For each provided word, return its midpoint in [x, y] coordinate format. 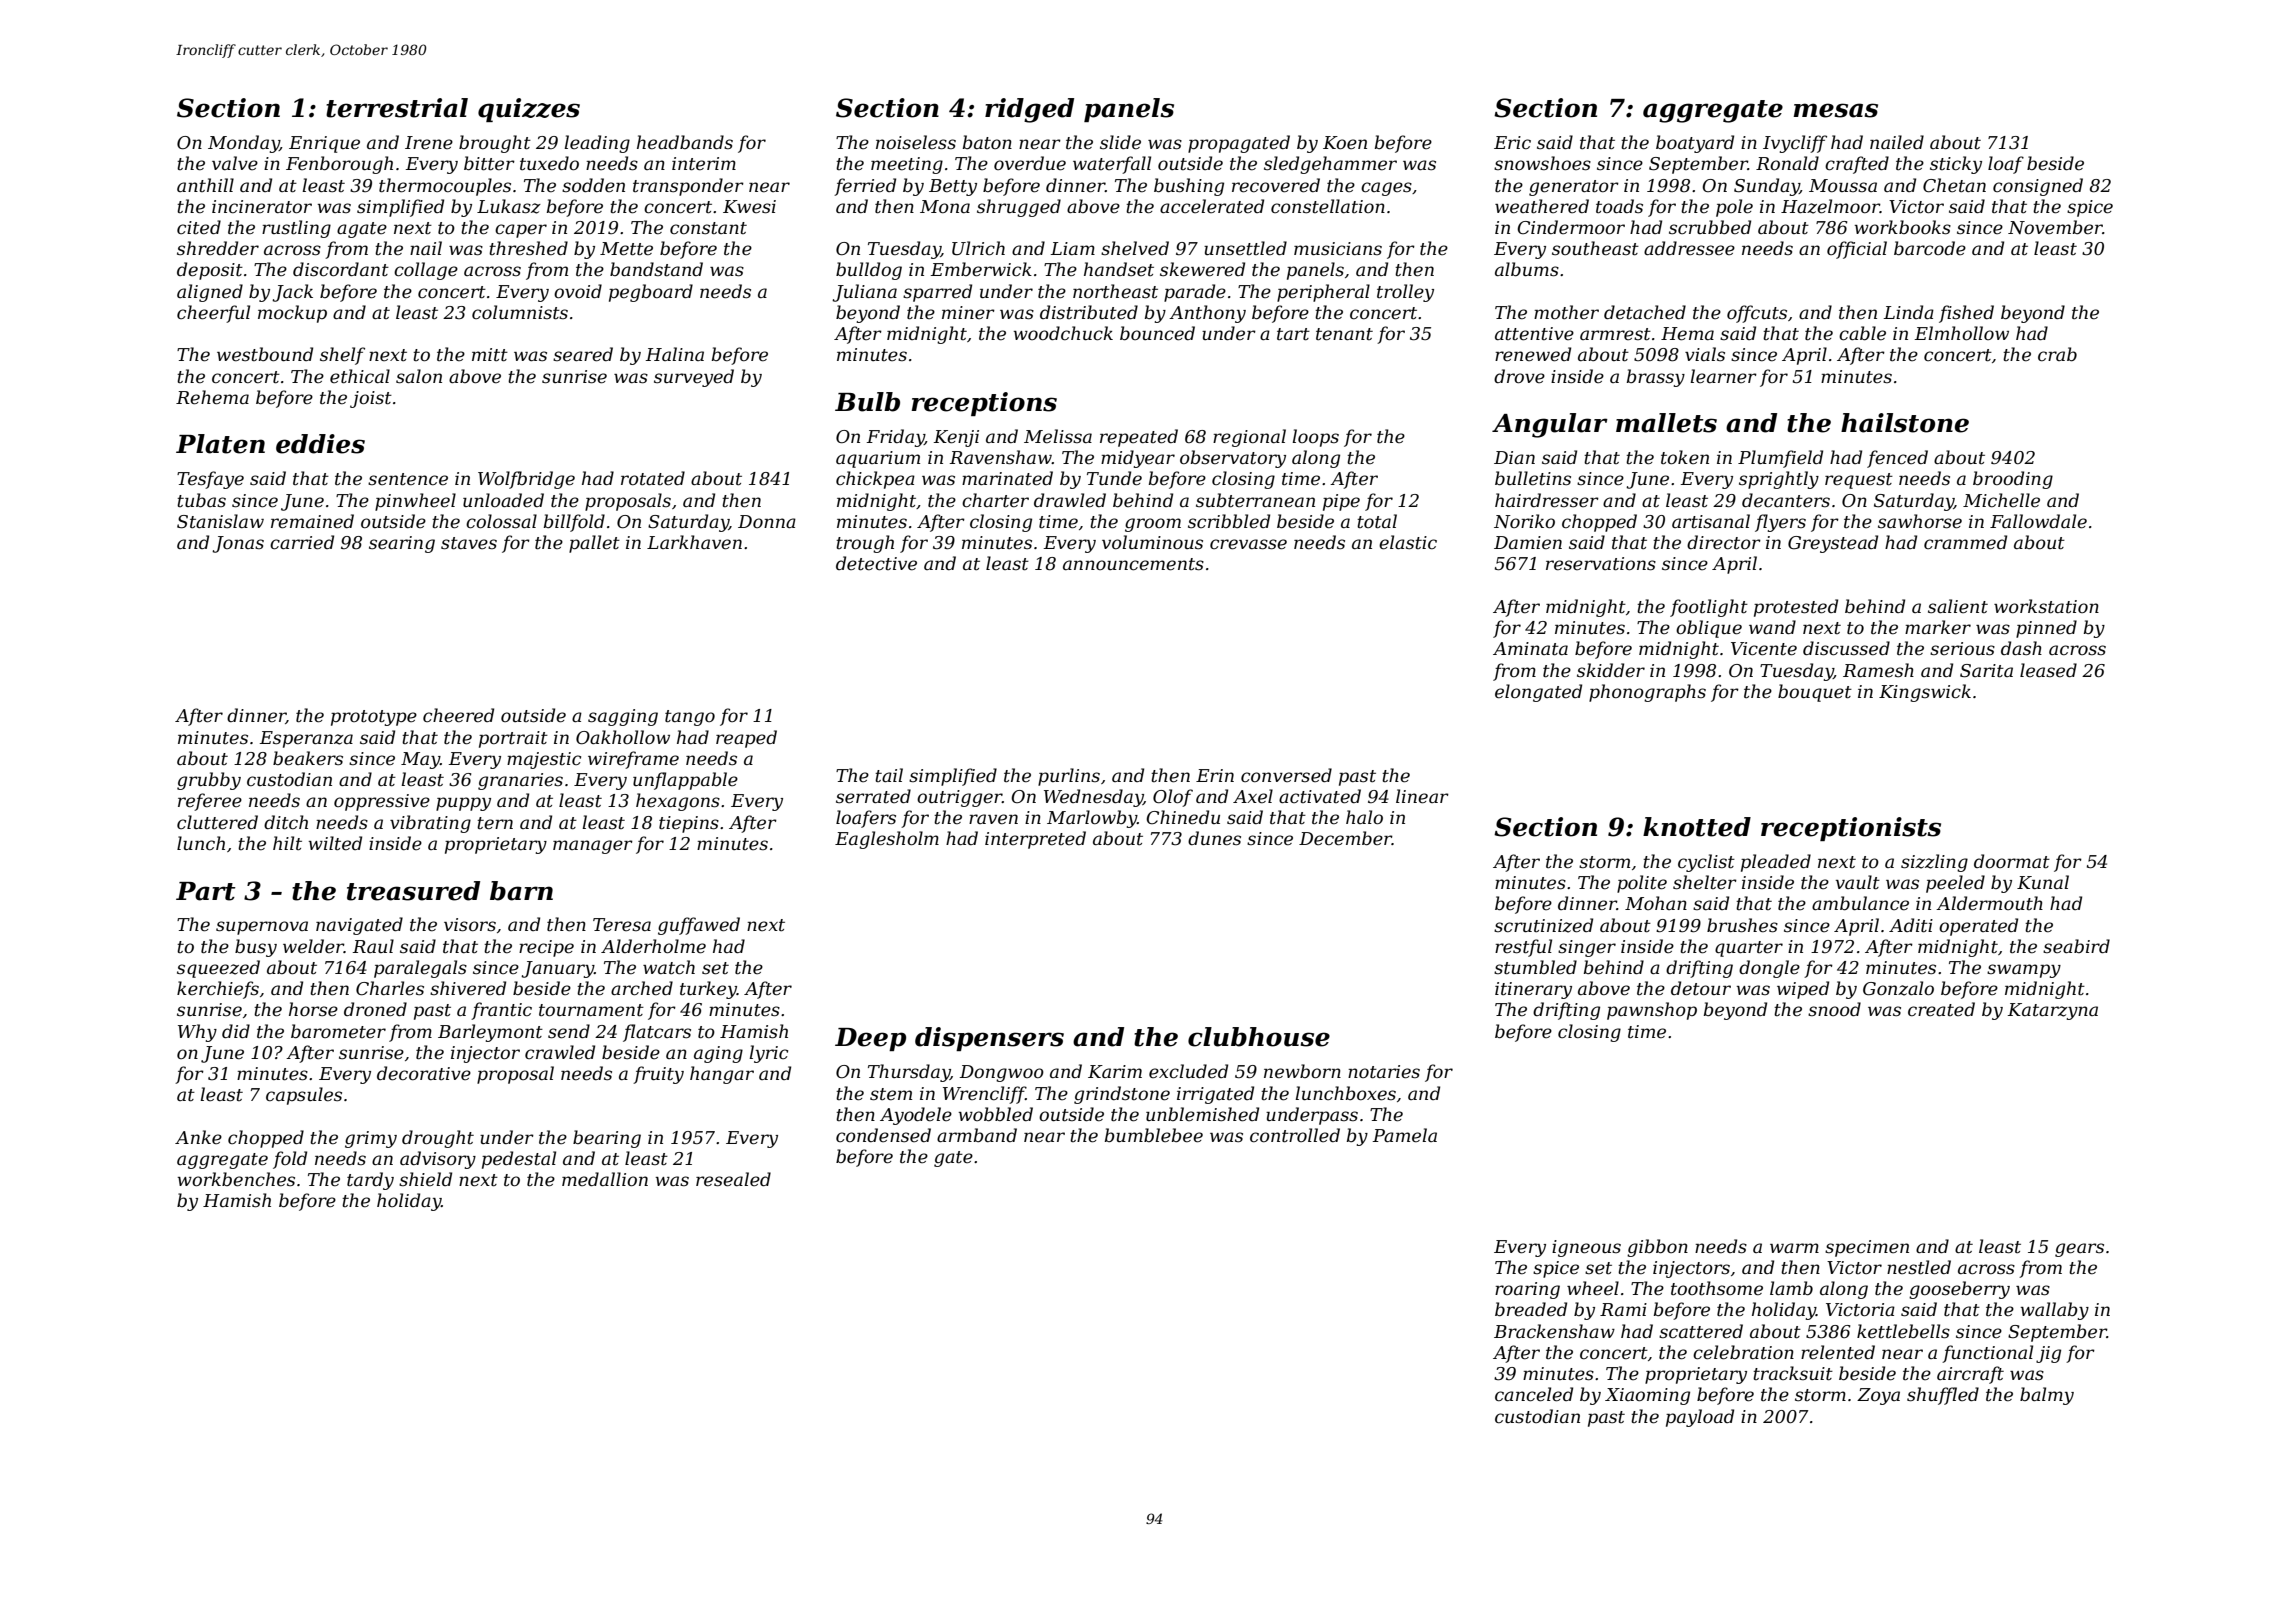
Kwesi [749, 207]
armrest [1615, 334]
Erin [1215, 775]
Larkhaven [694, 542]
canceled [1534, 1394]
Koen [1345, 142]
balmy [2047, 1396]
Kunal [2043, 882]
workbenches [236, 1179]
